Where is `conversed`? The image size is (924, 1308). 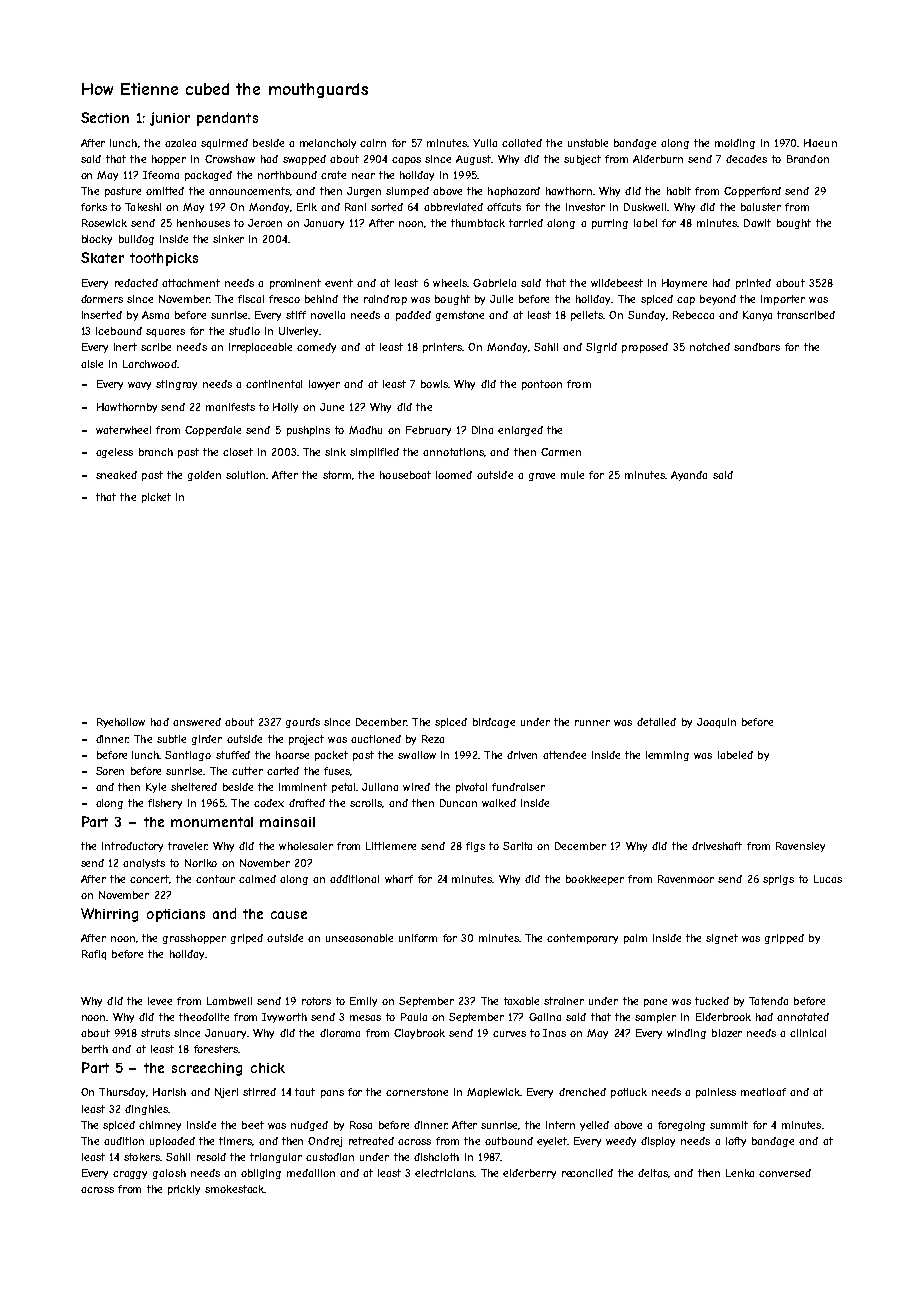 conversed is located at coordinates (785, 1173).
